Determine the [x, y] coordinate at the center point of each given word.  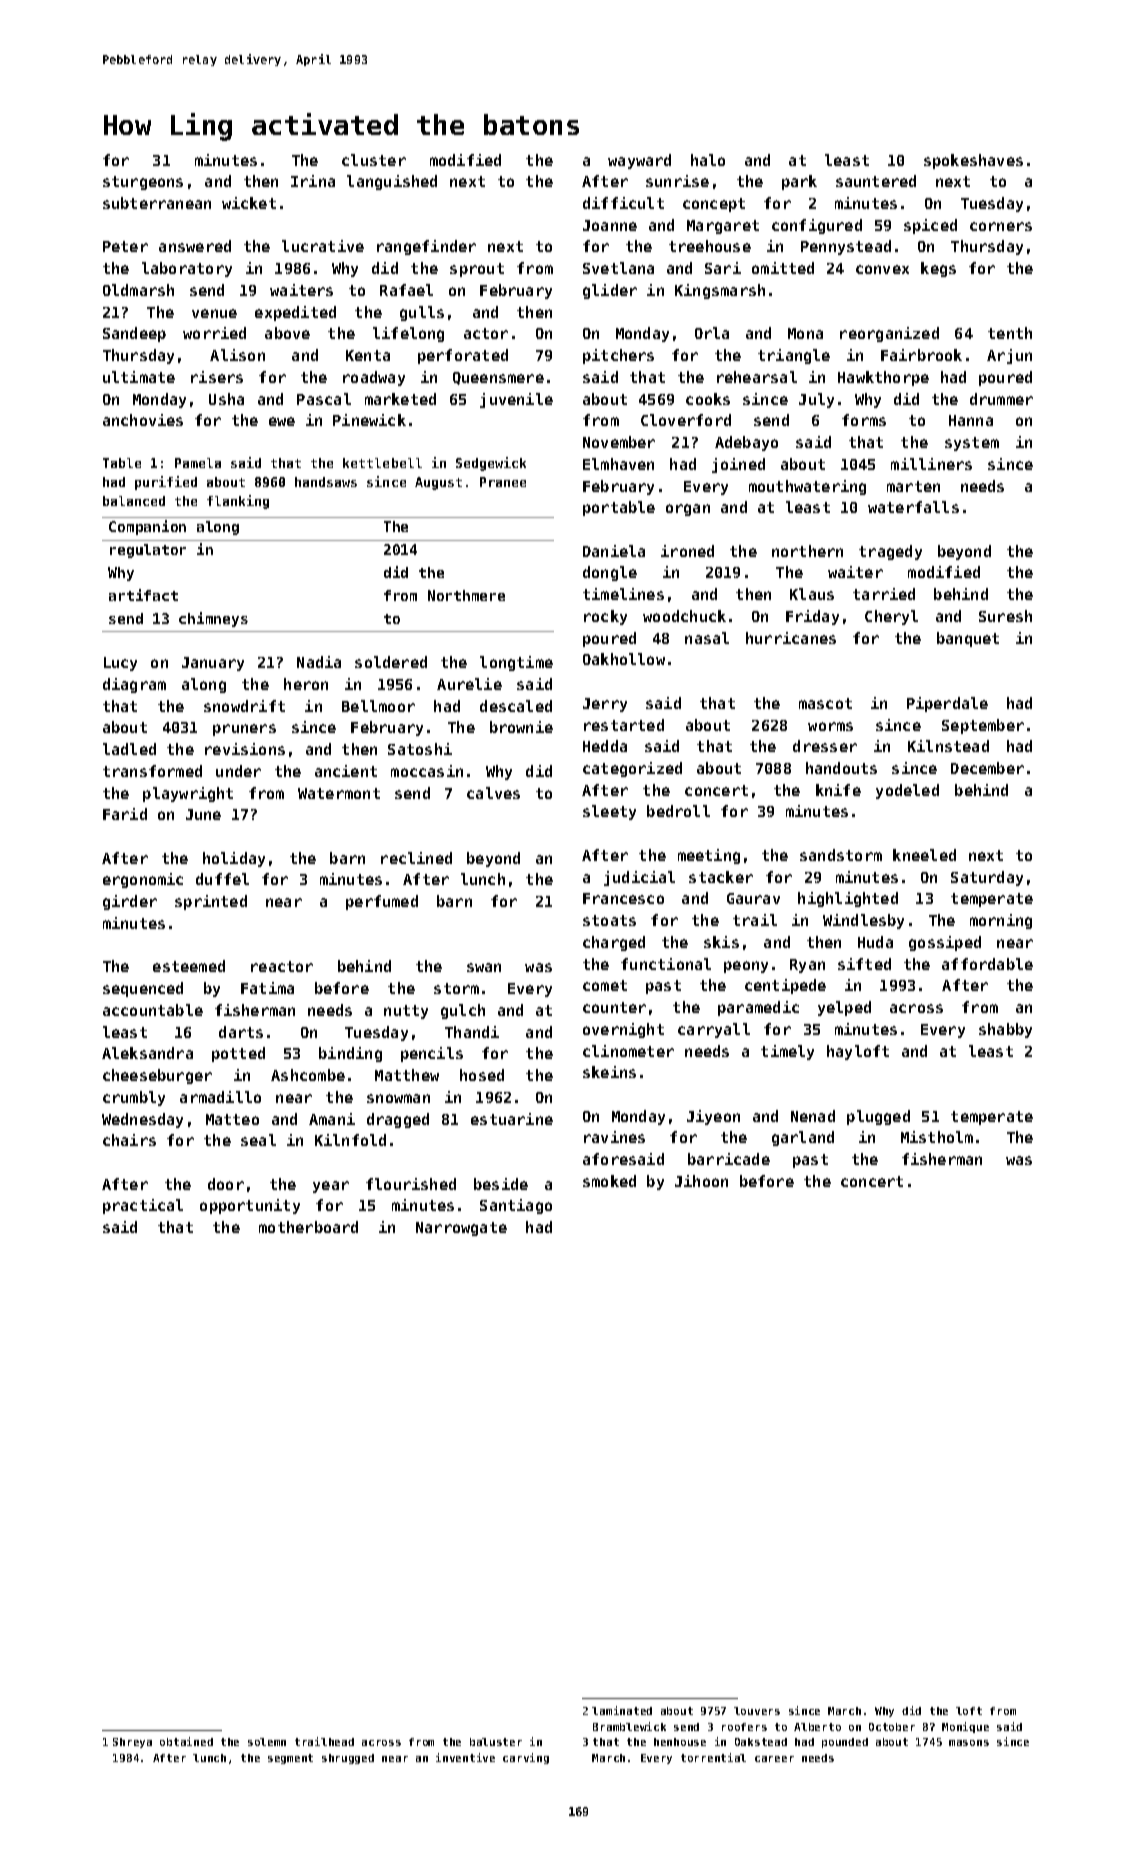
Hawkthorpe [883, 378]
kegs [938, 269]
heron [306, 684]
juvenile [516, 400]
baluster [496, 1742]
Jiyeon [713, 1117]
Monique [965, 1727]
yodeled [907, 791]
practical [143, 1206]
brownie [521, 727]
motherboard [308, 1227]
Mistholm [937, 1137]
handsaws [326, 482]
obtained [186, 1741]
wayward [639, 161]
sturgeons [143, 183]
